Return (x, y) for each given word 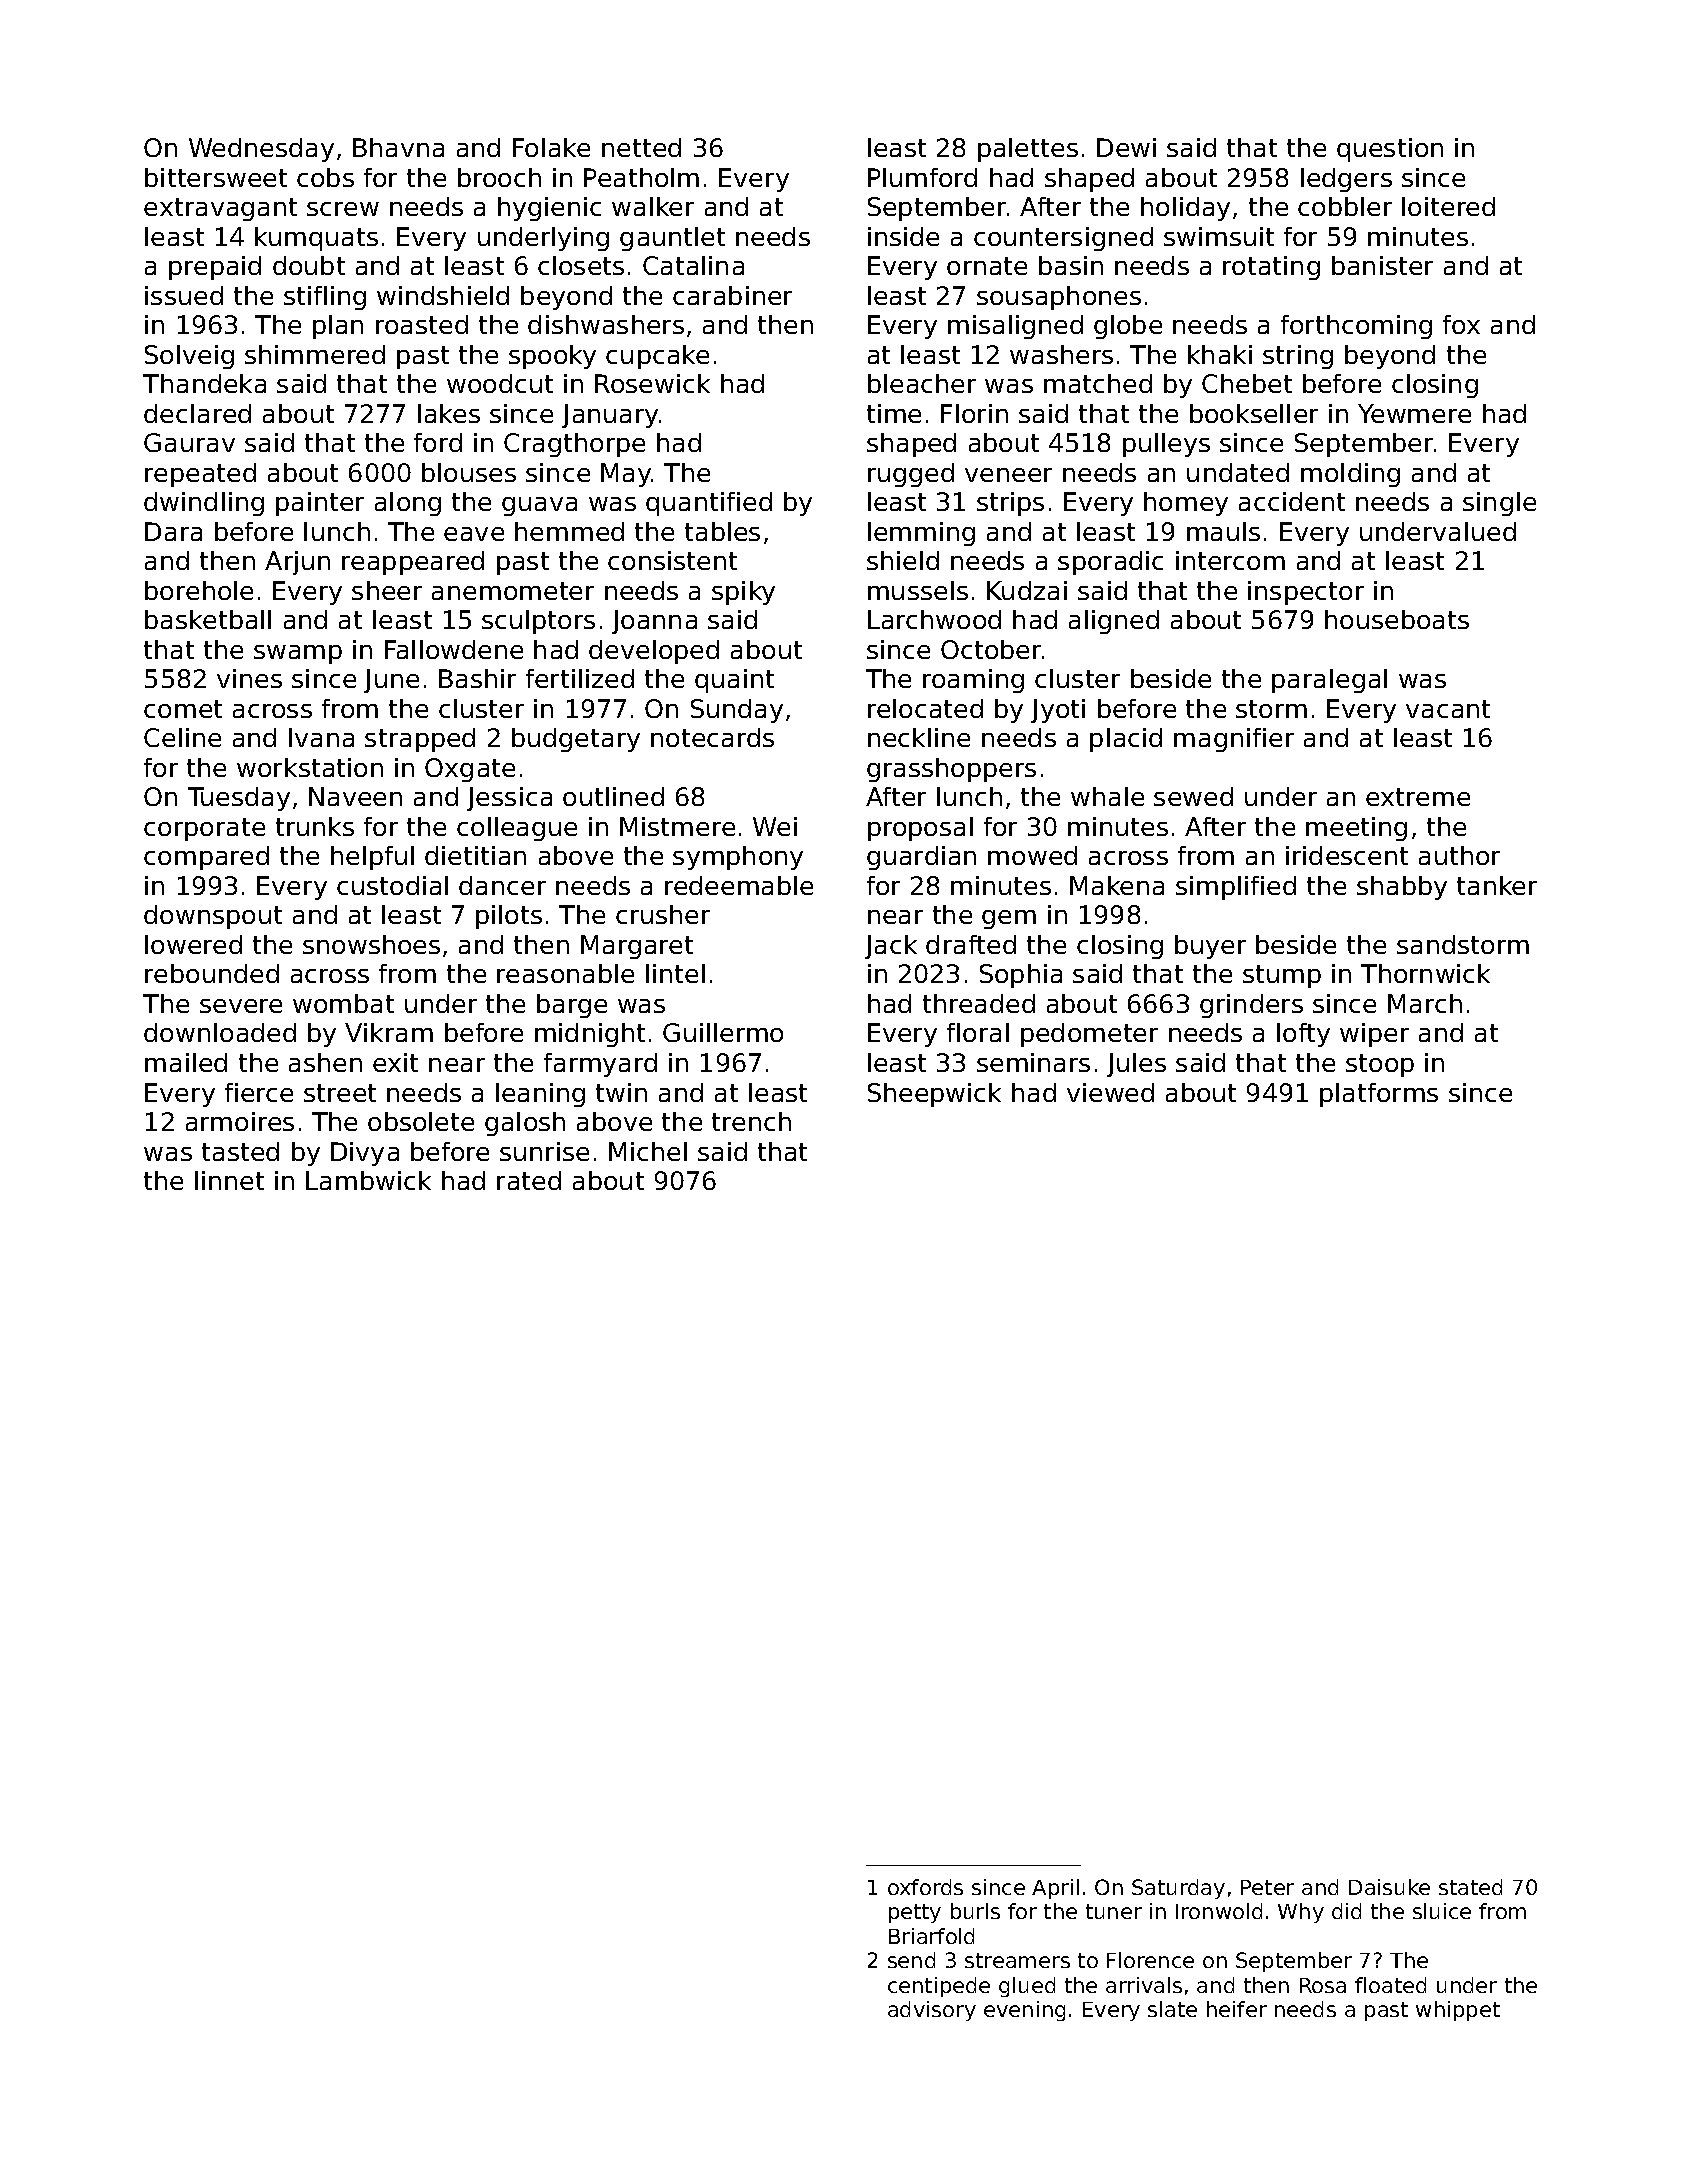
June (391, 681)
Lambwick (368, 1180)
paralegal (1329, 681)
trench (751, 1121)
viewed (1110, 1092)
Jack (891, 947)
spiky (743, 593)
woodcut (500, 383)
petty (915, 1913)
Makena (1117, 885)
